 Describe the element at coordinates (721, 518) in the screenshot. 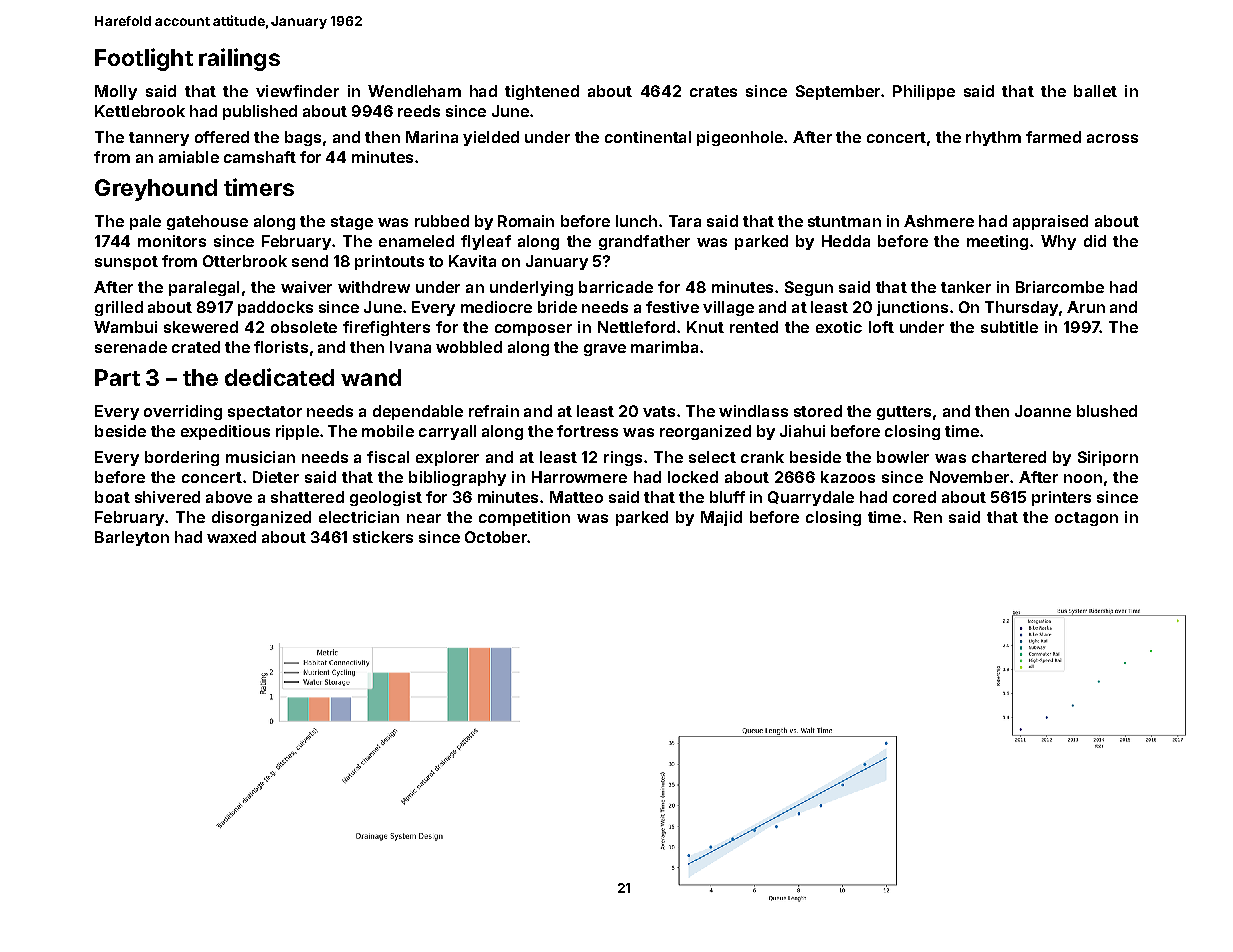

I see `Majid` at that location.
